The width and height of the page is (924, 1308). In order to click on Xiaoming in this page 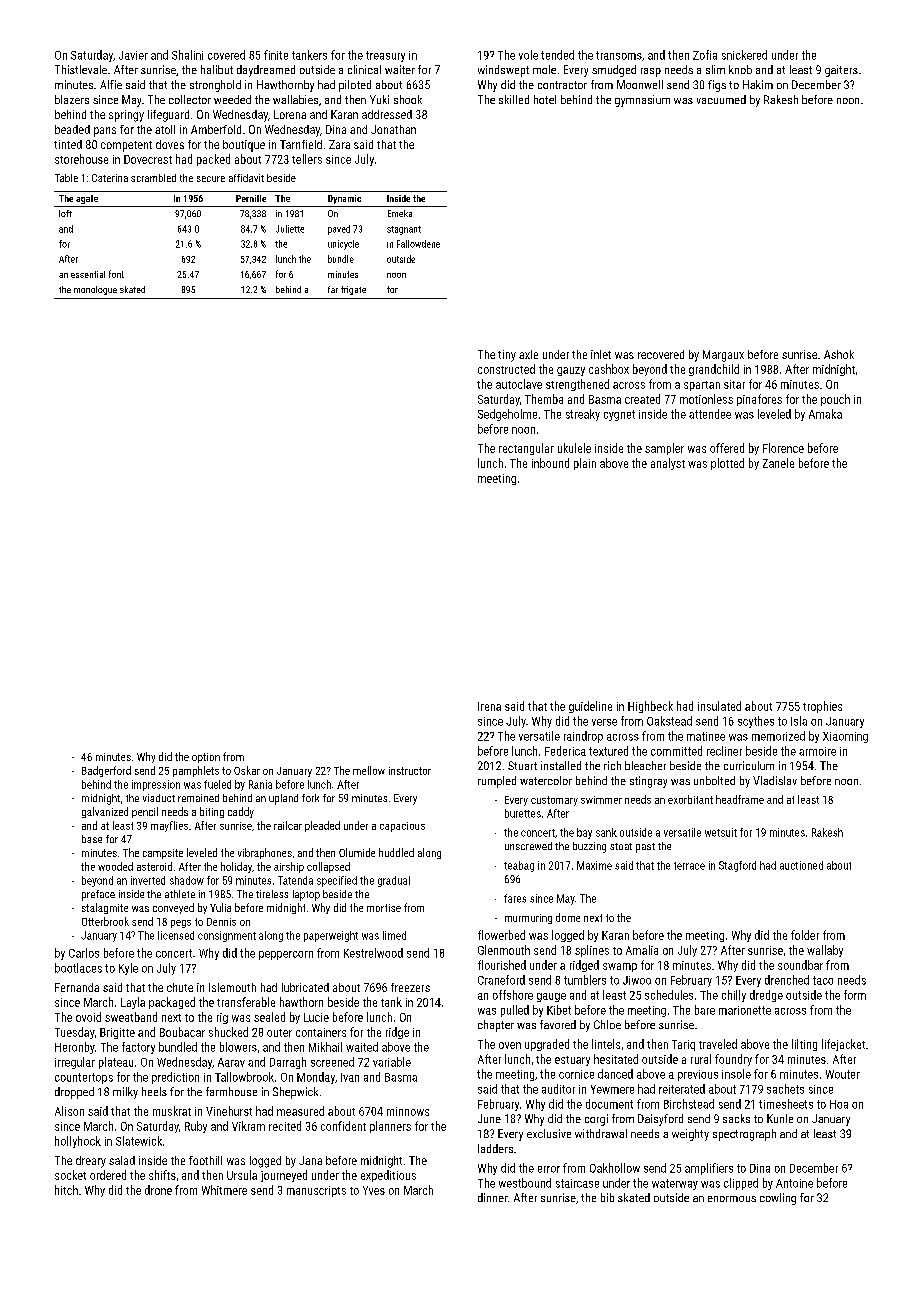, I will do `click(845, 737)`.
